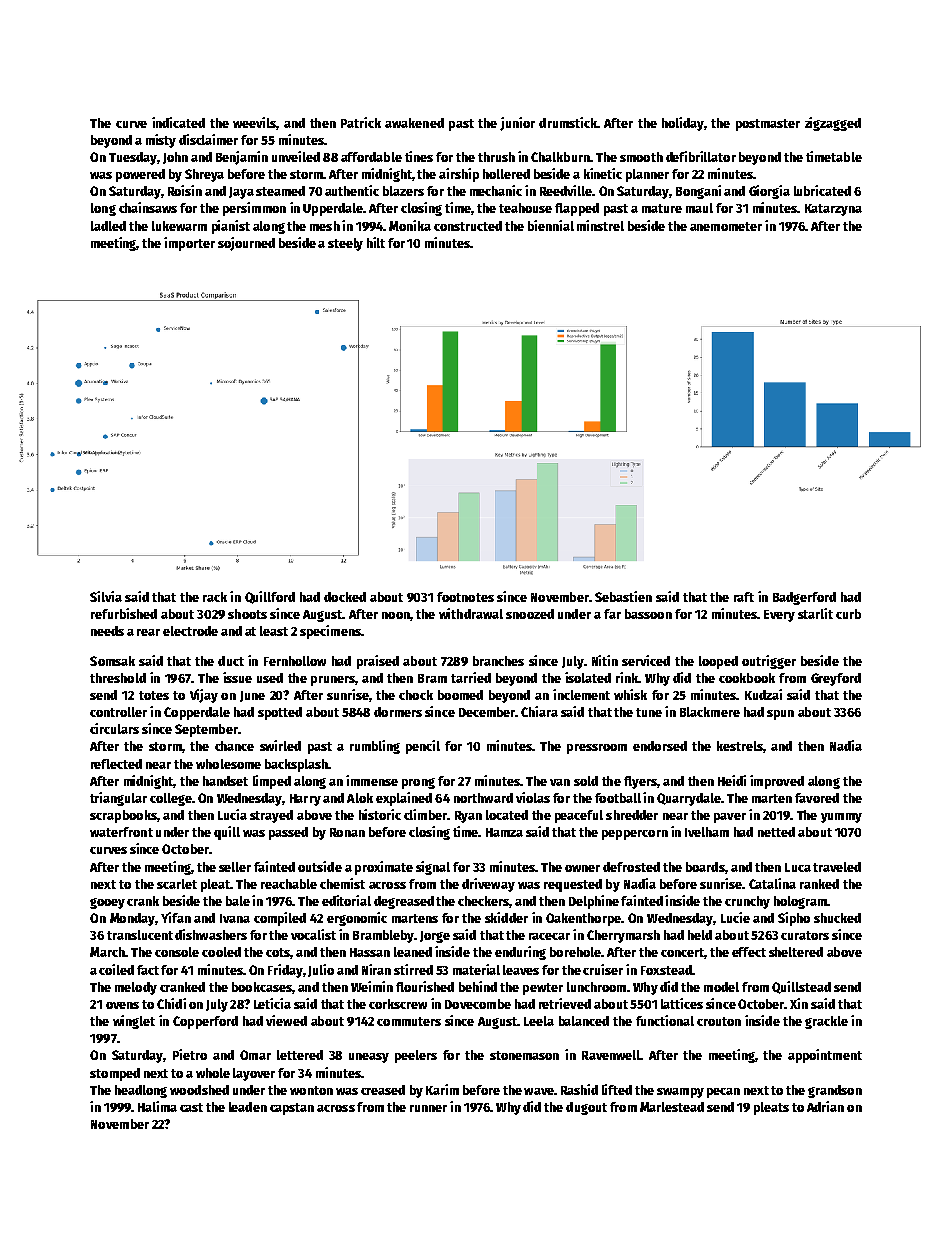 Image resolution: width=952 pixels, height=1233 pixels. What do you see at coordinates (280, 919) in the screenshot?
I see `compiled` at bounding box center [280, 919].
